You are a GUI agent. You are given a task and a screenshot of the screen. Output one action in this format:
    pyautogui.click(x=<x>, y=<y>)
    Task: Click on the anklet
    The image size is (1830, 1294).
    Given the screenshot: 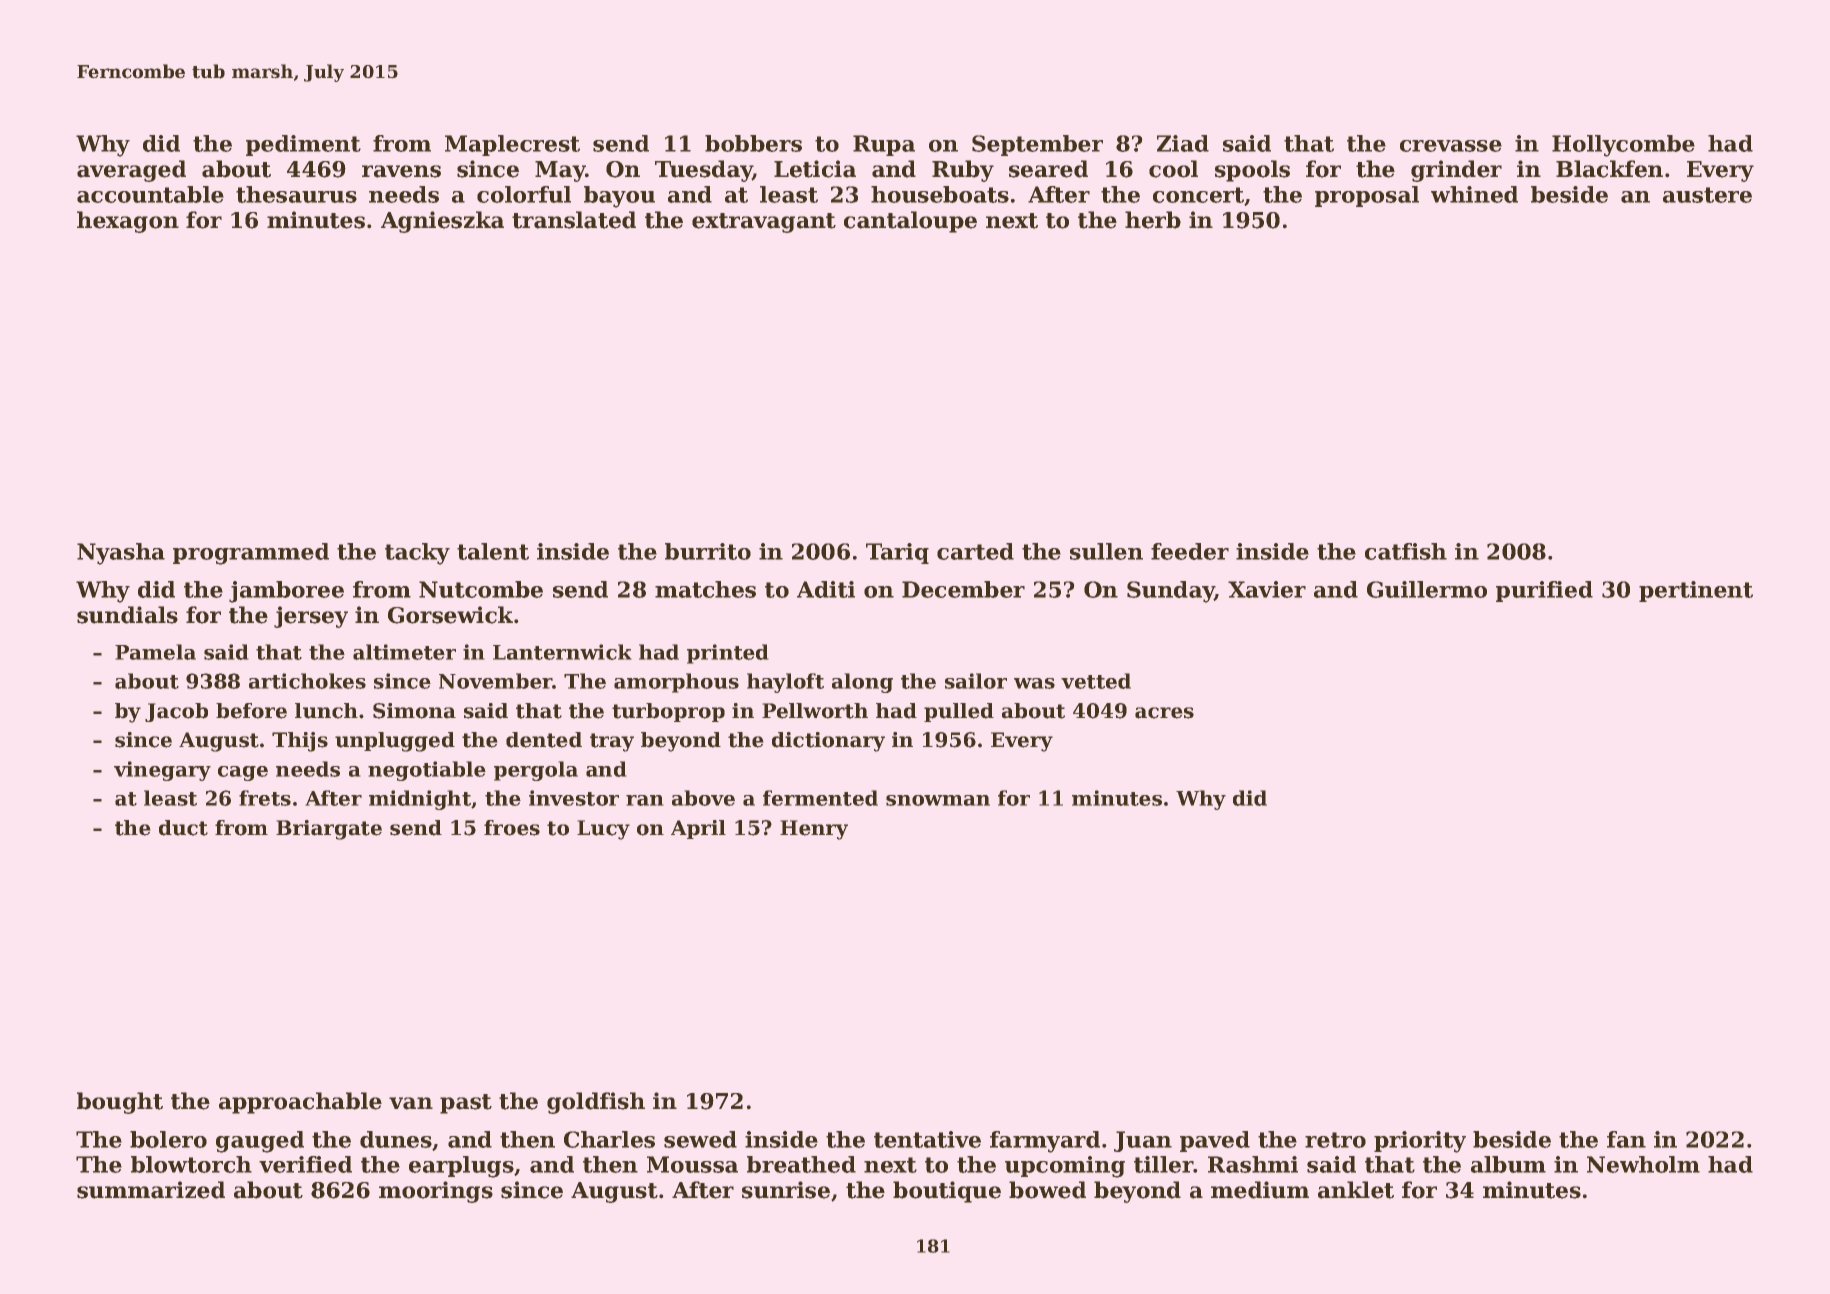 What is the action you would take?
    pyautogui.click(x=1356, y=1190)
